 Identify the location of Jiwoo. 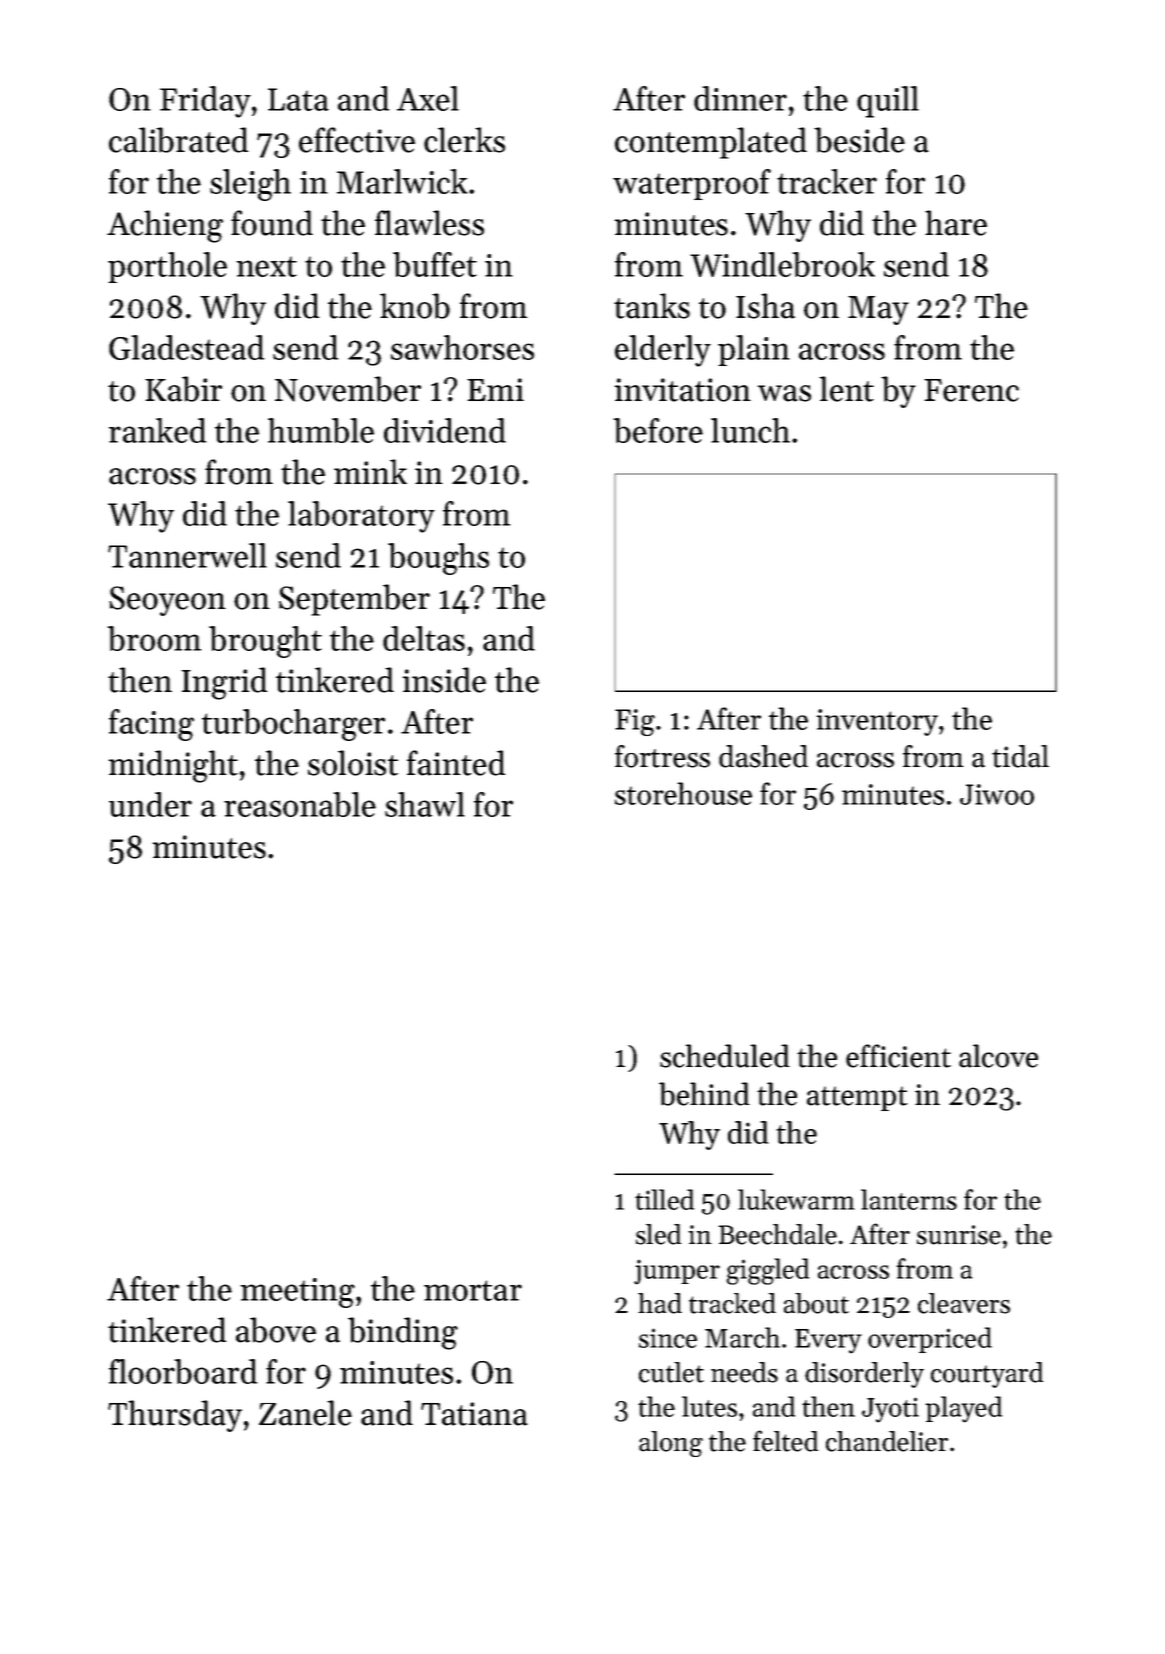
(997, 794).
